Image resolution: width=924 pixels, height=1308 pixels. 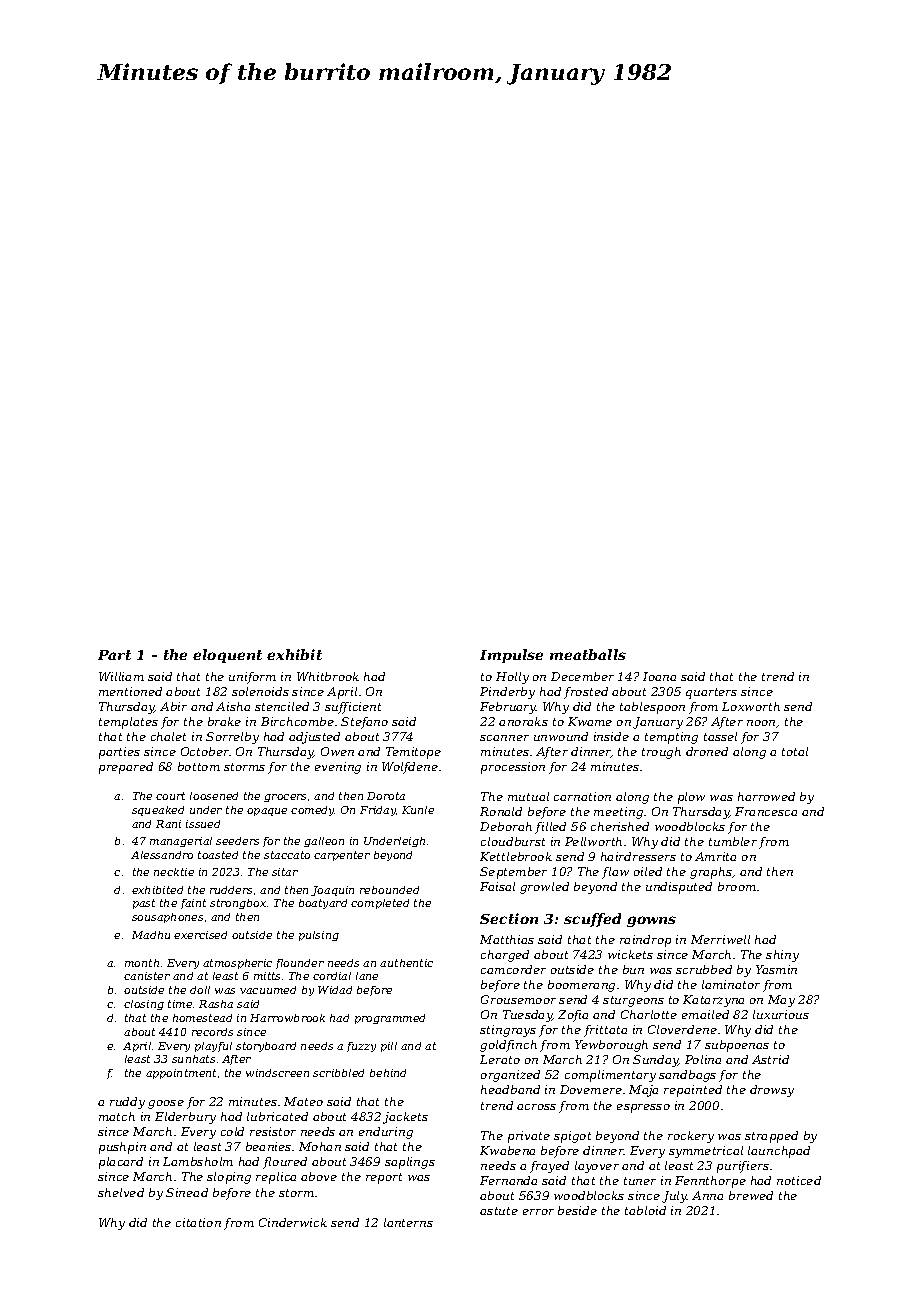 What do you see at coordinates (528, 796) in the page?
I see `mutual` at bounding box center [528, 796].
